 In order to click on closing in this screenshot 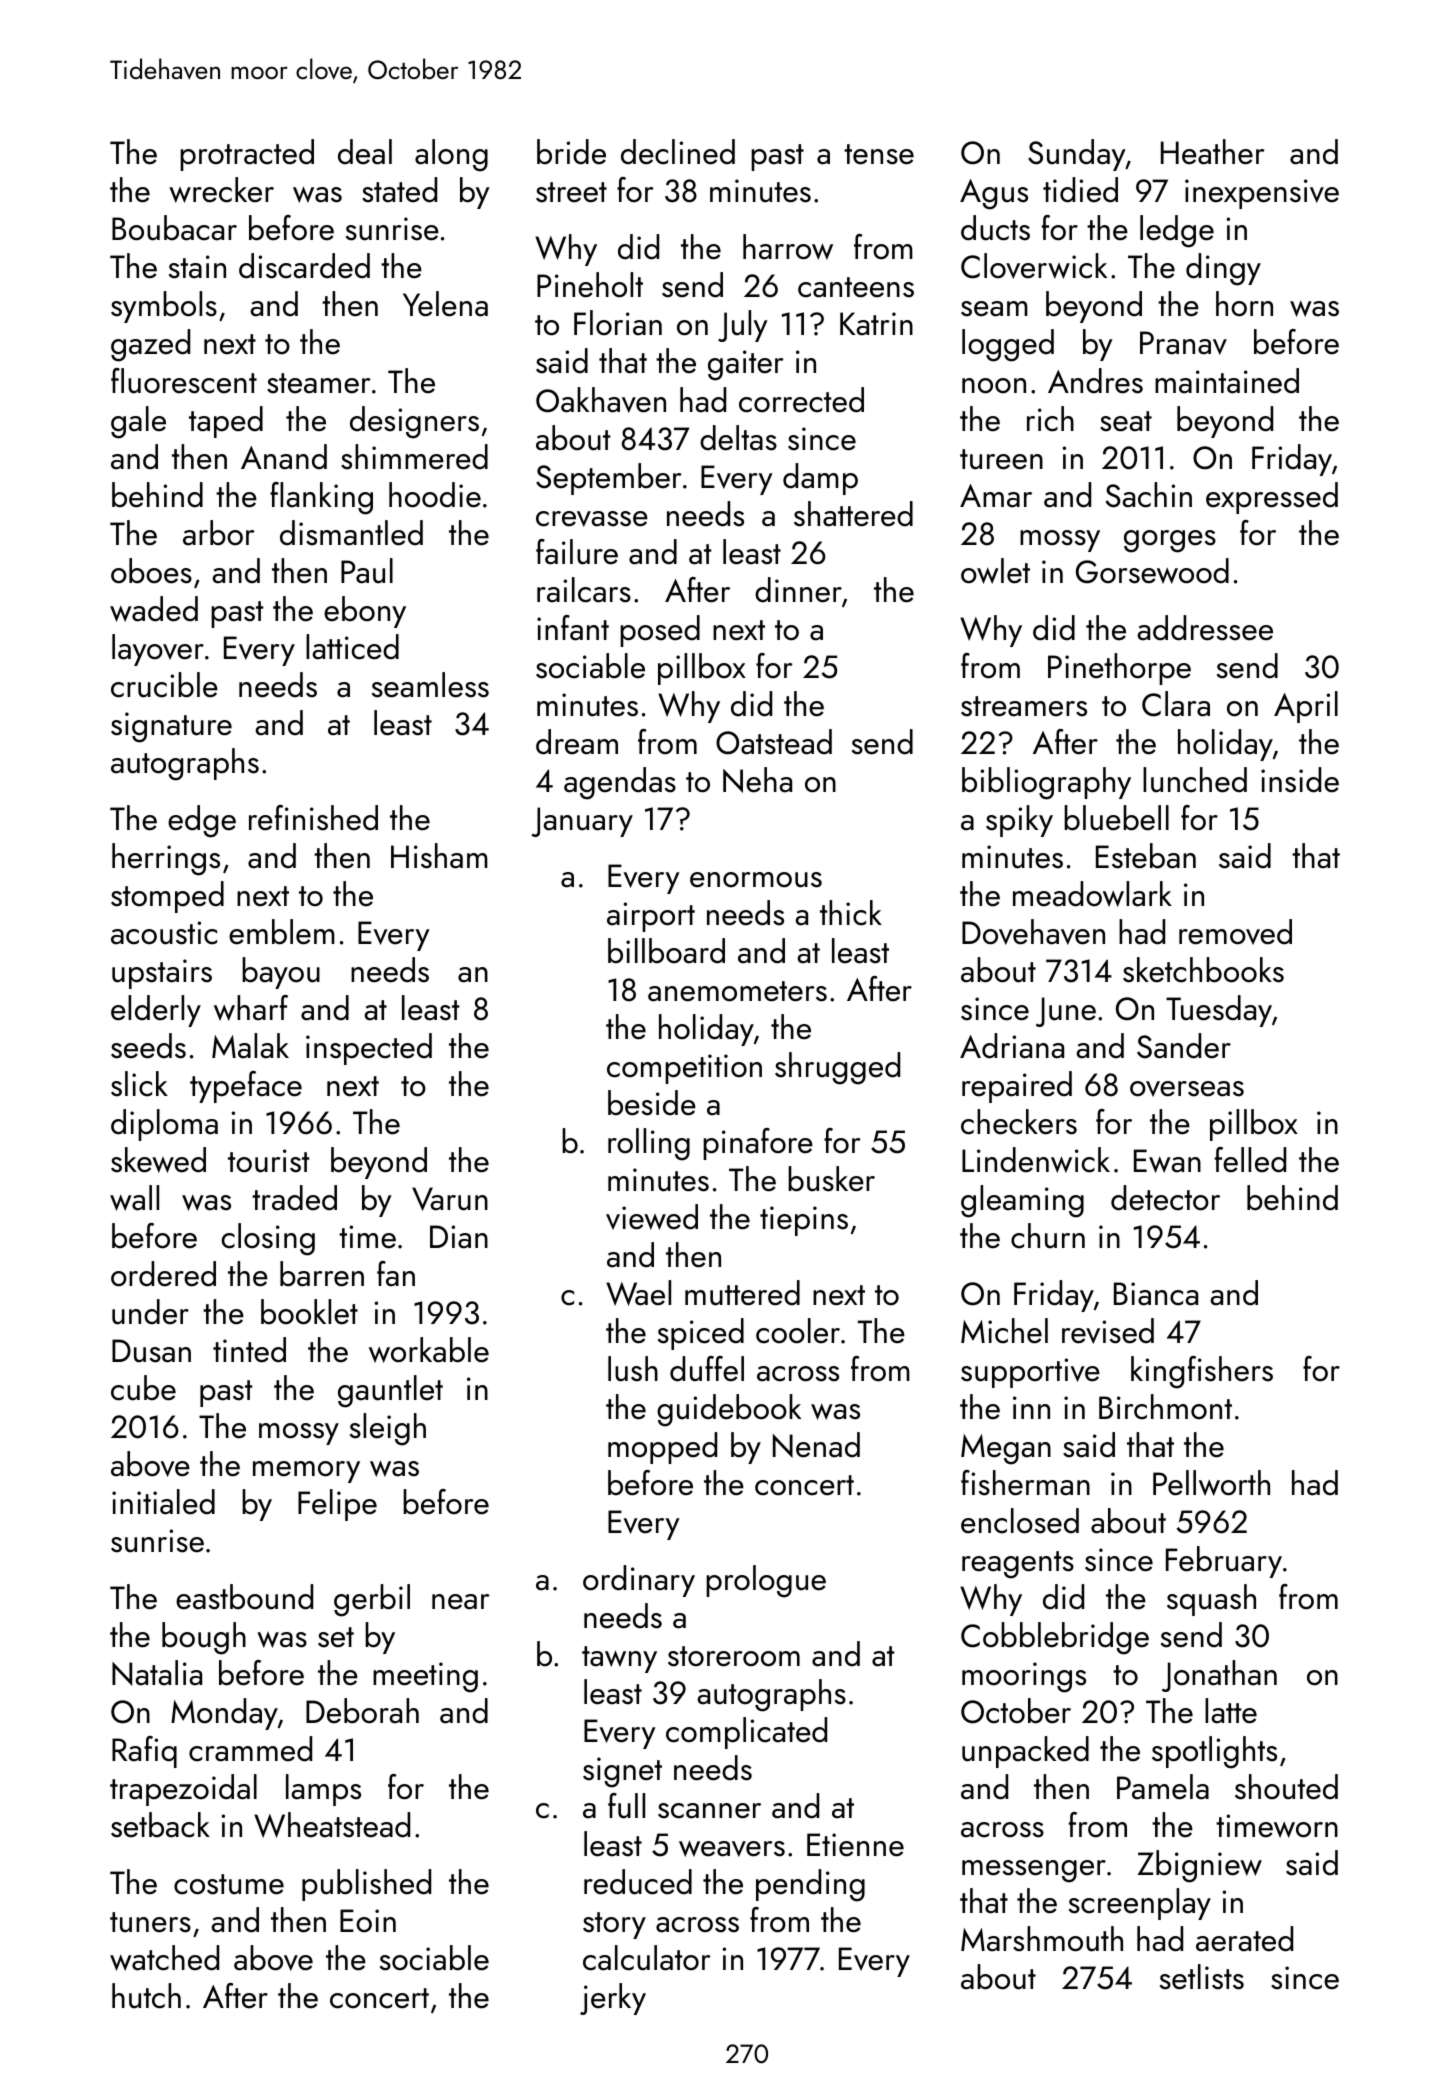, I will do `click(268, 1239)`.
